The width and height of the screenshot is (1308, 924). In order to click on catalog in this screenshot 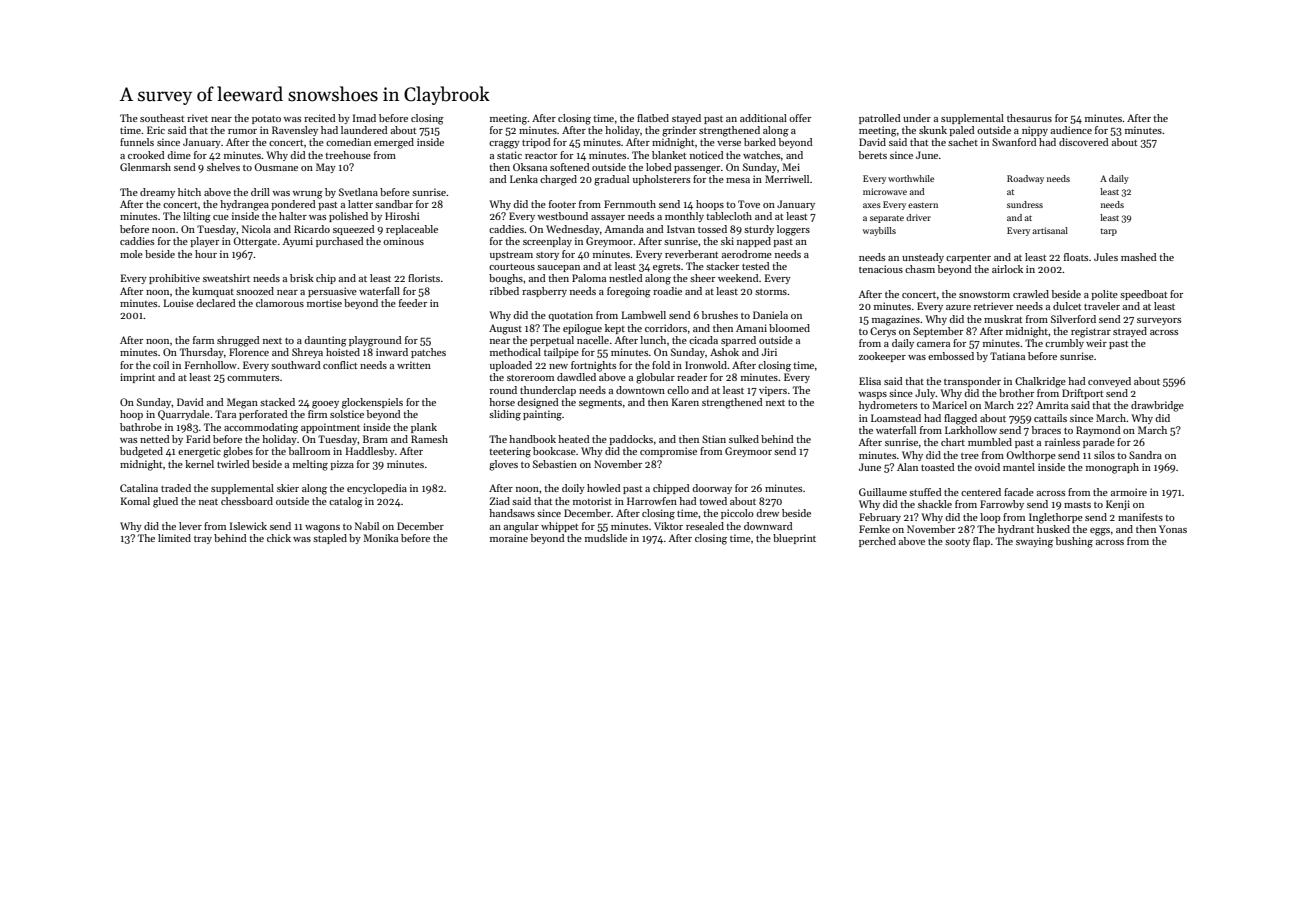, I will do `click(346, 502)`.
